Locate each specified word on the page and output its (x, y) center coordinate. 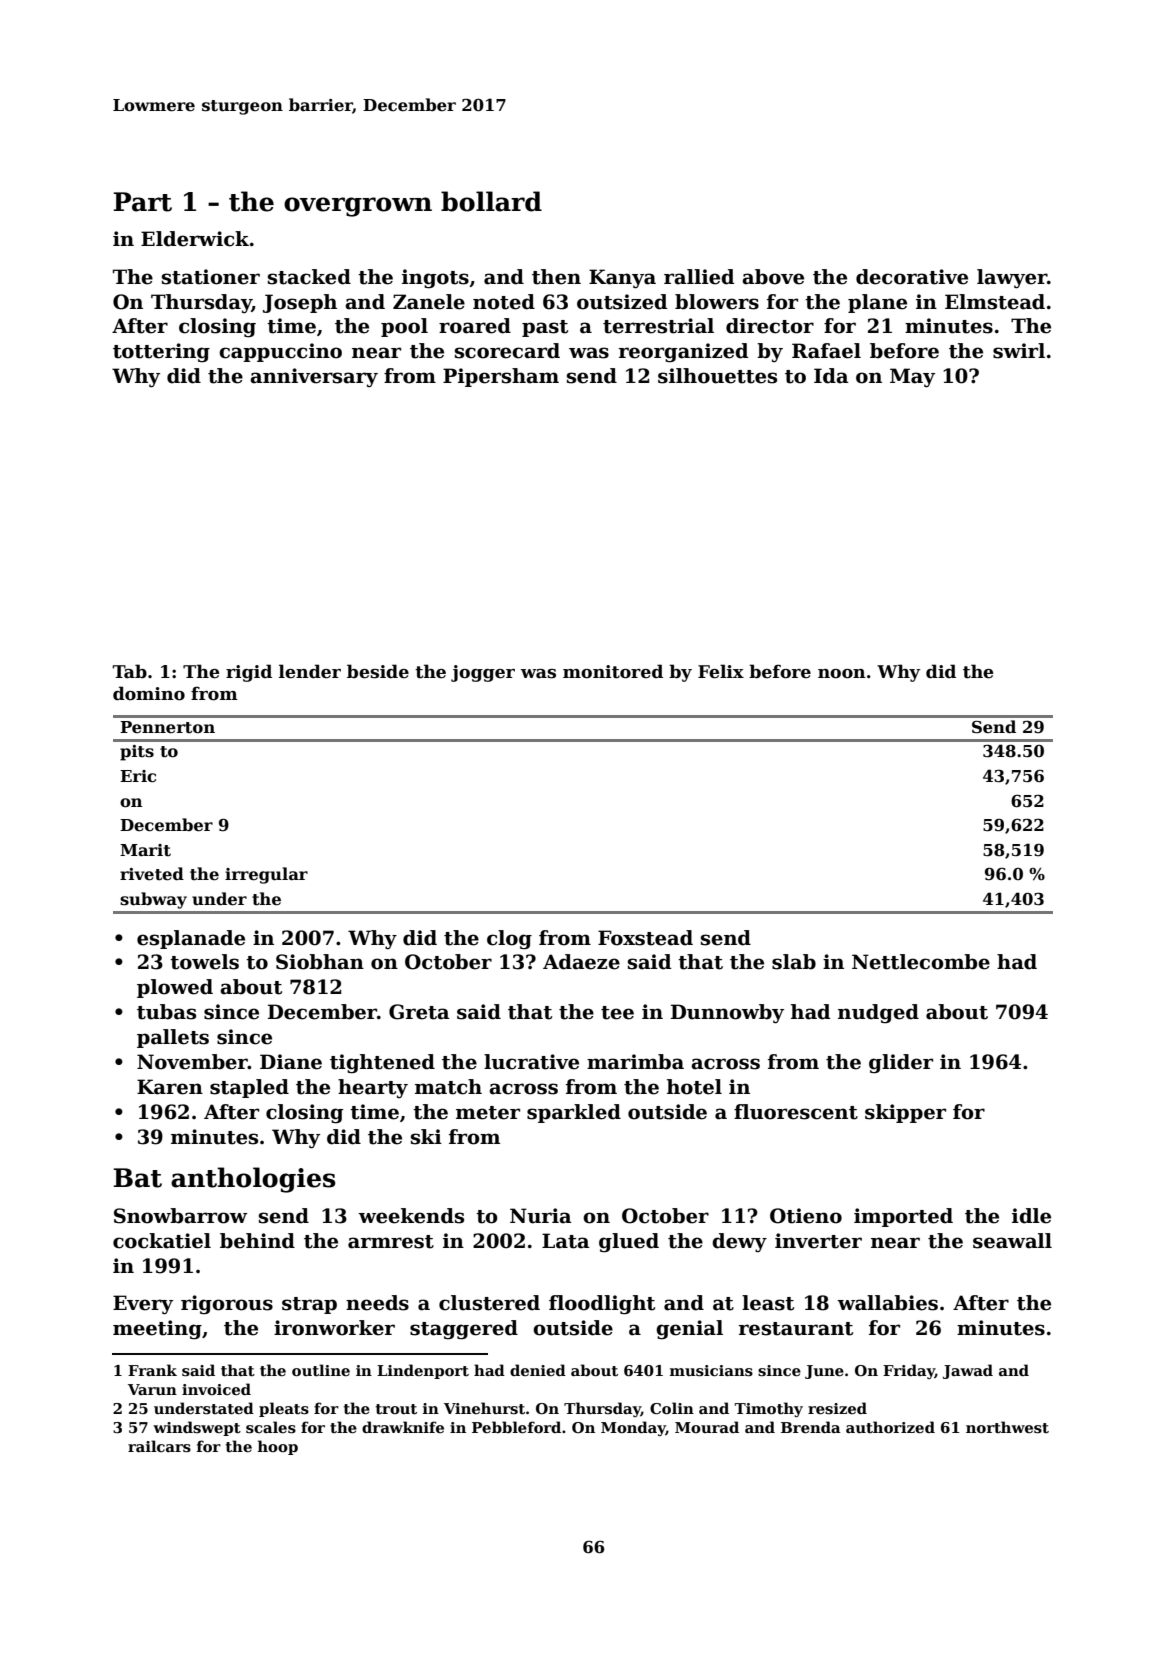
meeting (157, 1330)
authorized (890, 1427)
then (556, 277)
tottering (161, 353)
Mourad (707, 1427)
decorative (912, 277)
